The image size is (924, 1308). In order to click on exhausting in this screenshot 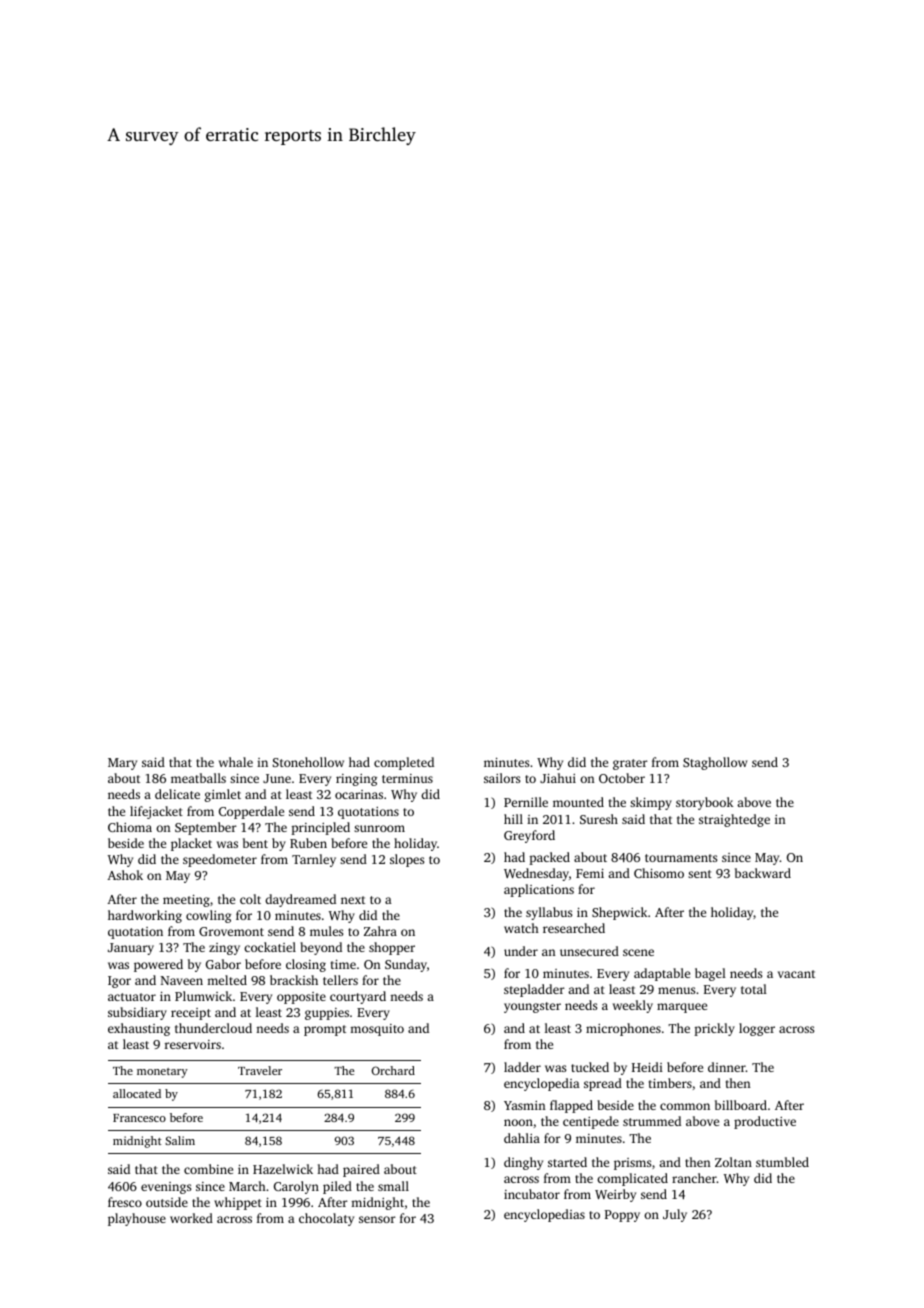, I will do `click(139, 1029)`.
